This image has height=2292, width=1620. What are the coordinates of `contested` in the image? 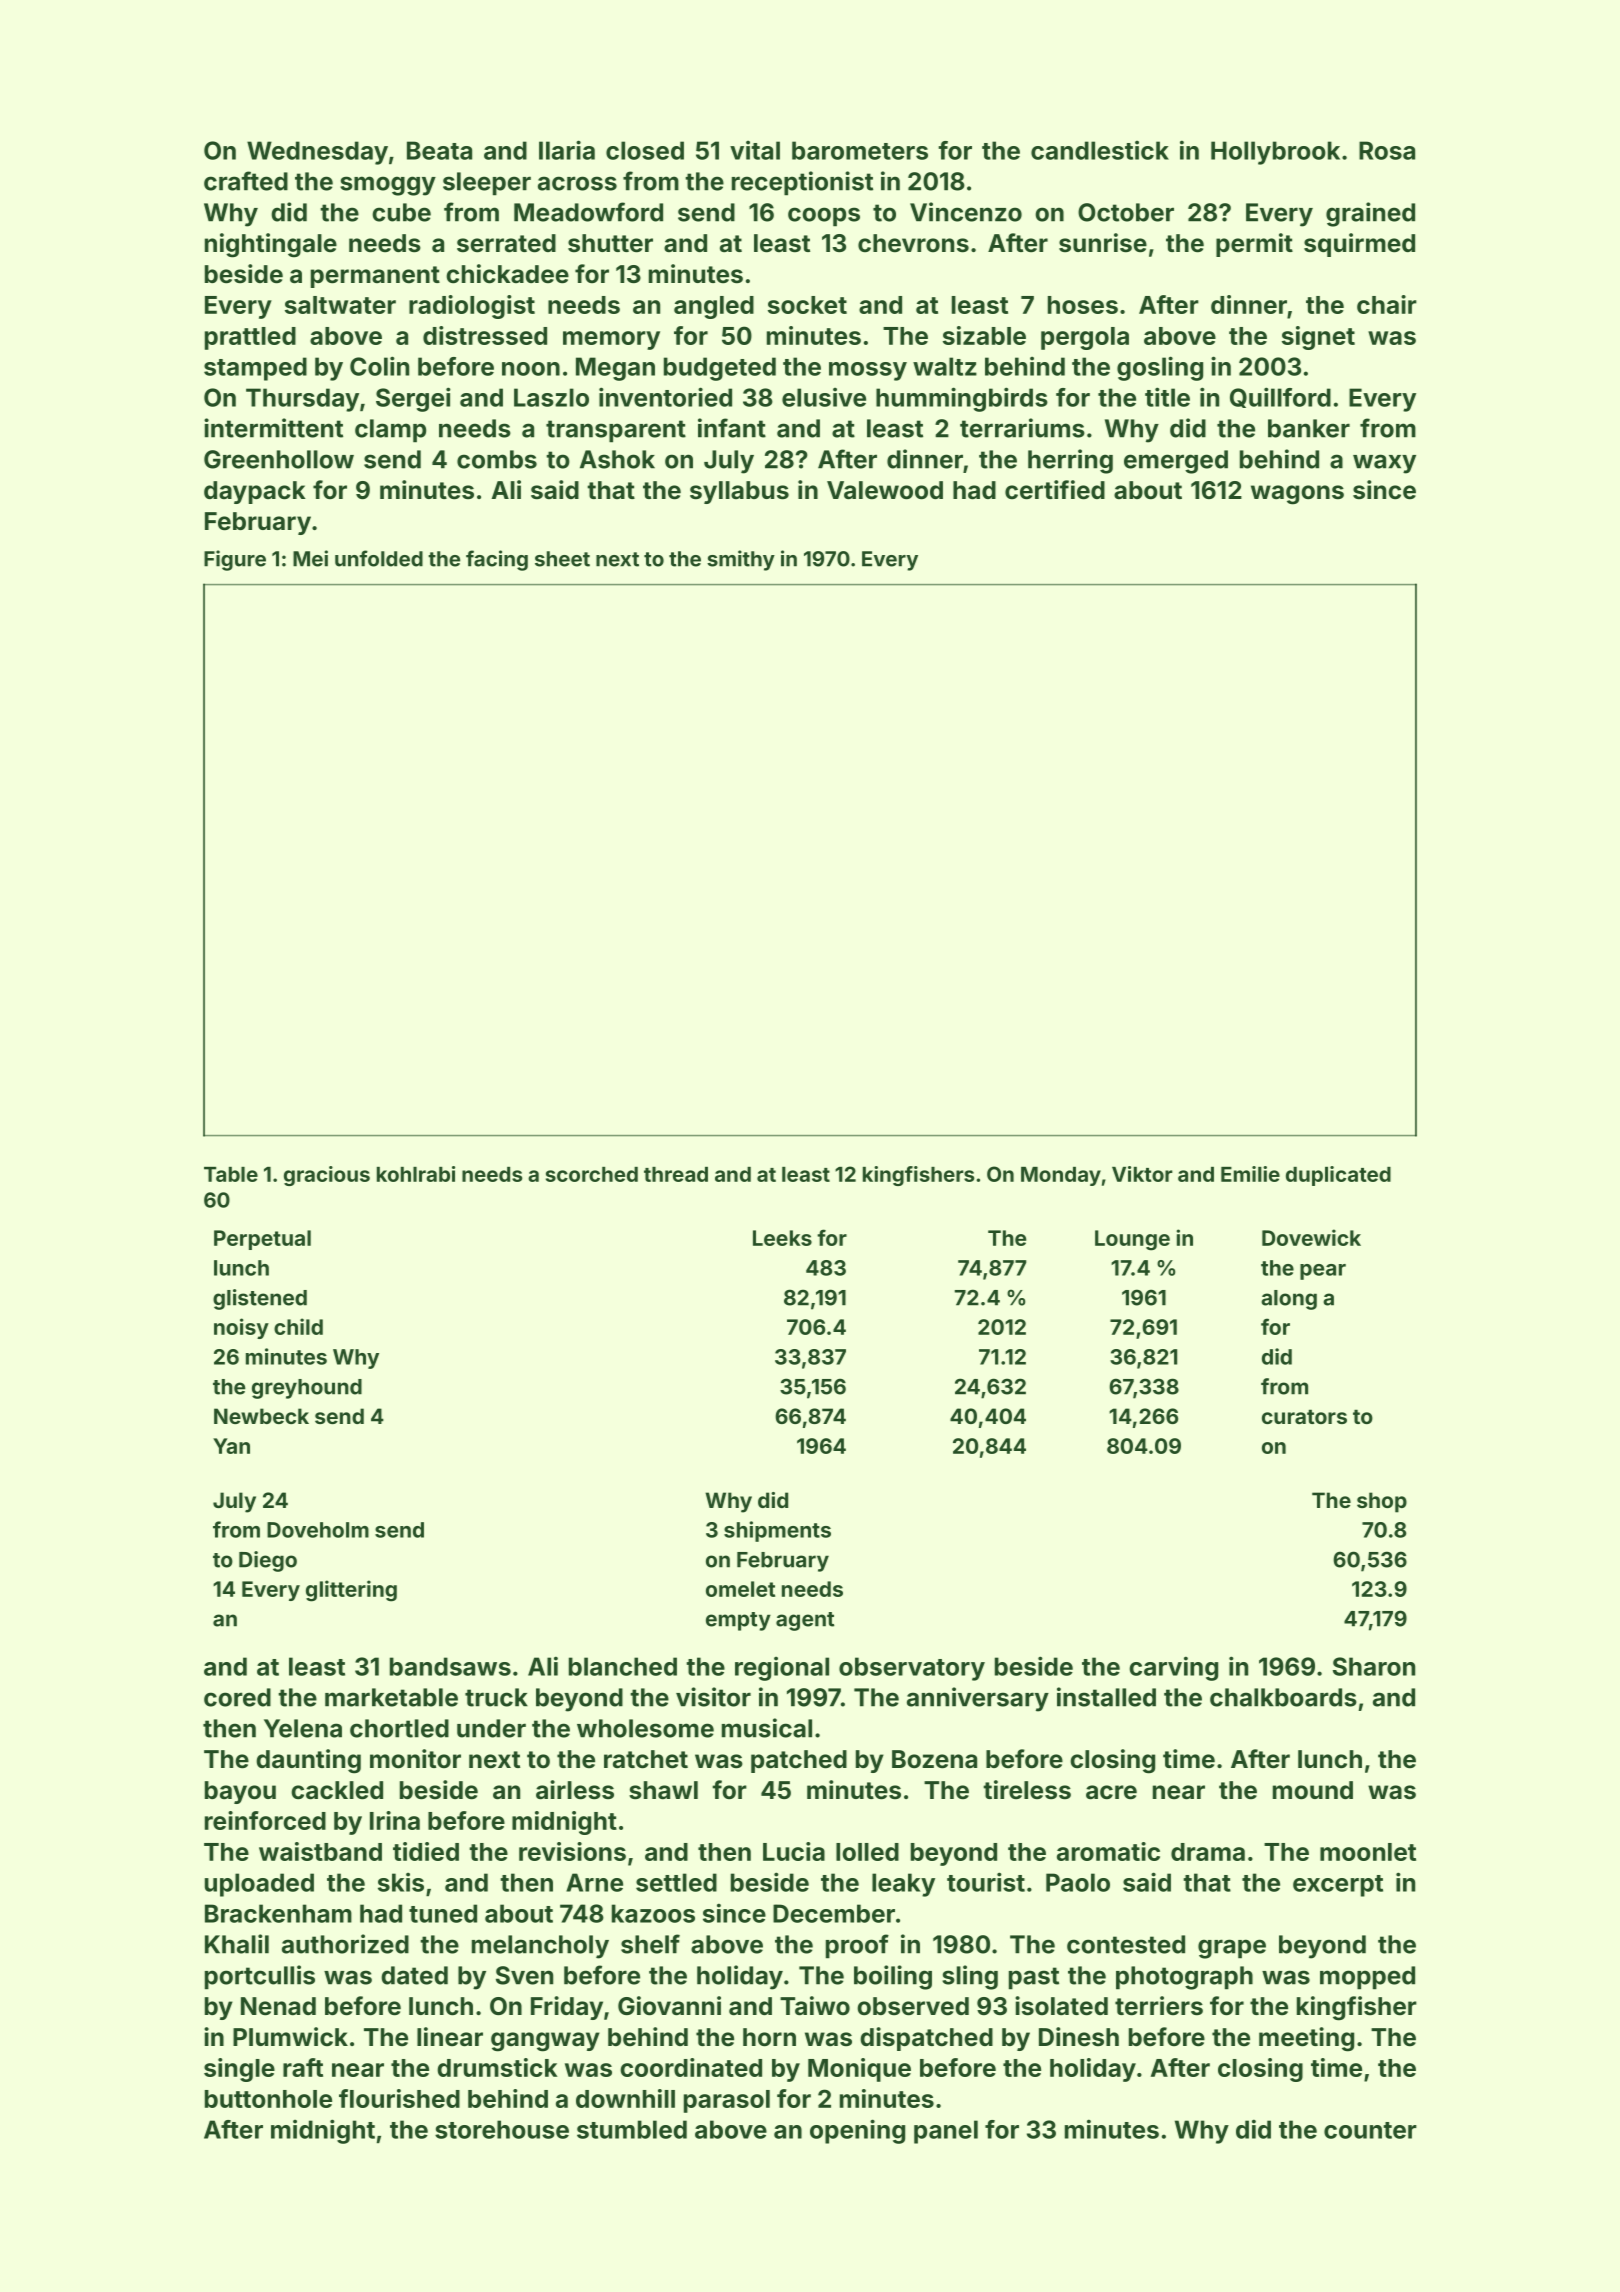 It's located at (1126, 1944).
